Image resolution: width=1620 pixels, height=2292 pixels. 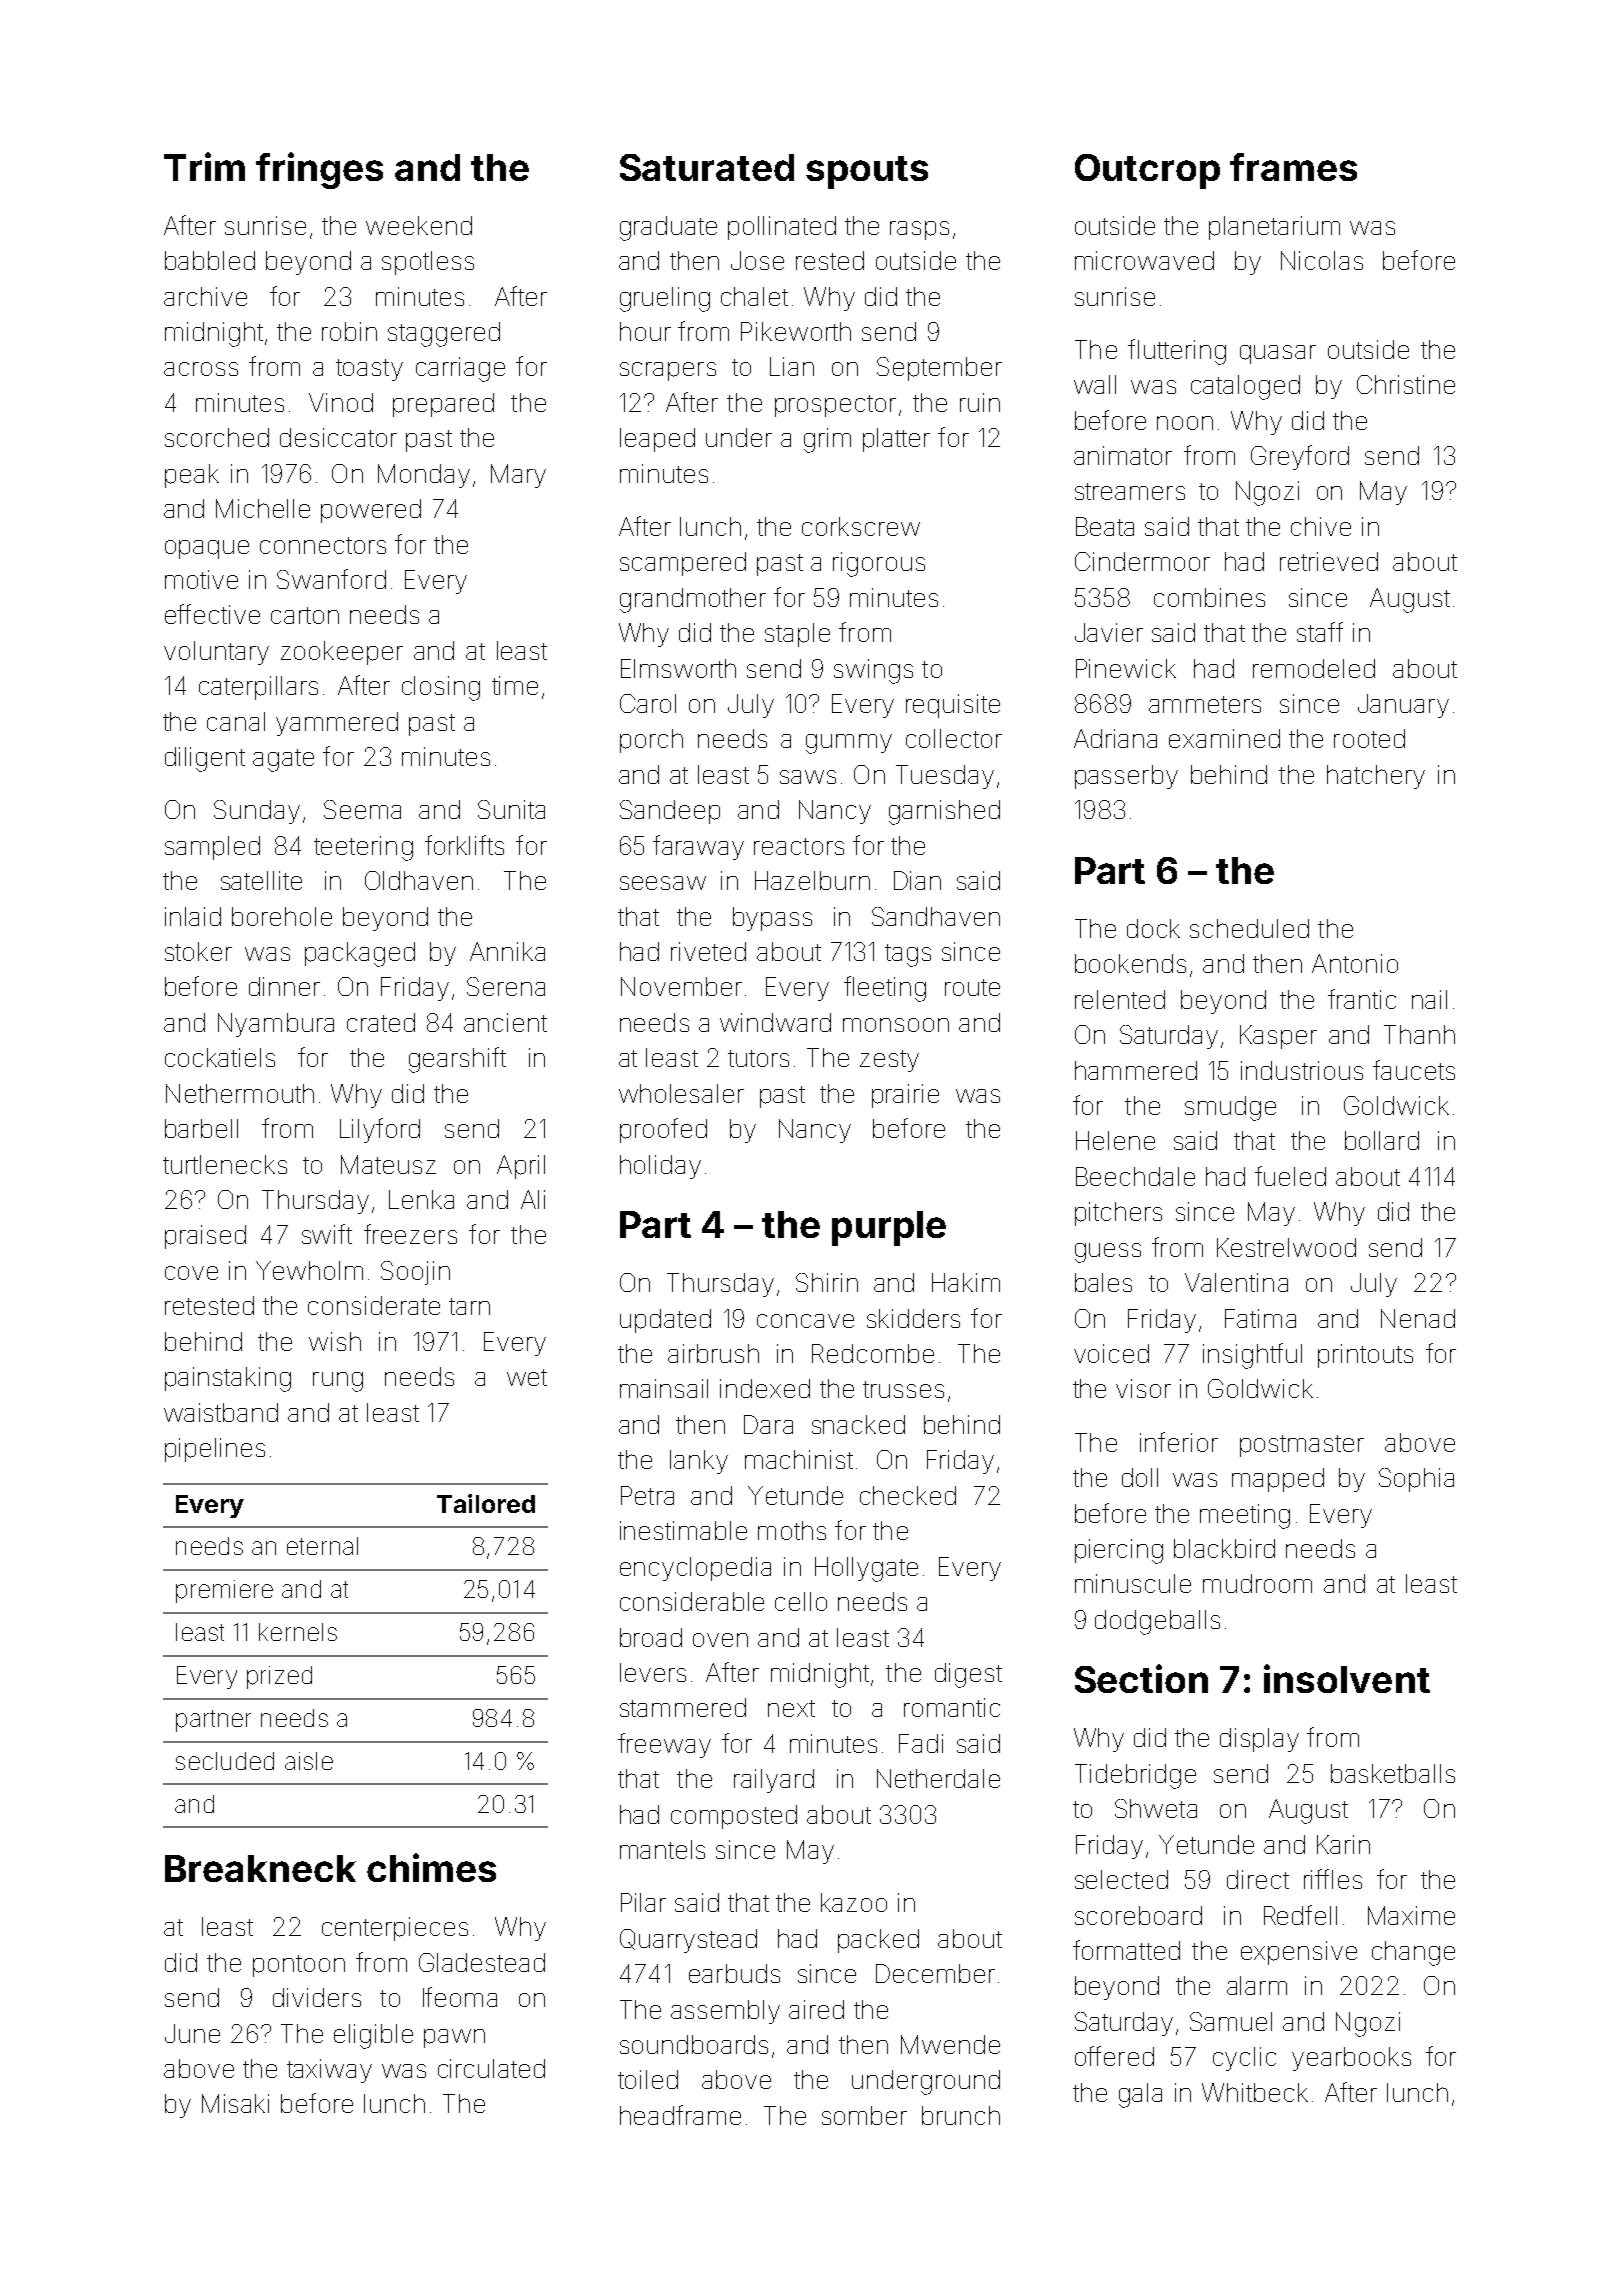 I want to click on aisle, so click(x=309, y=1761).
